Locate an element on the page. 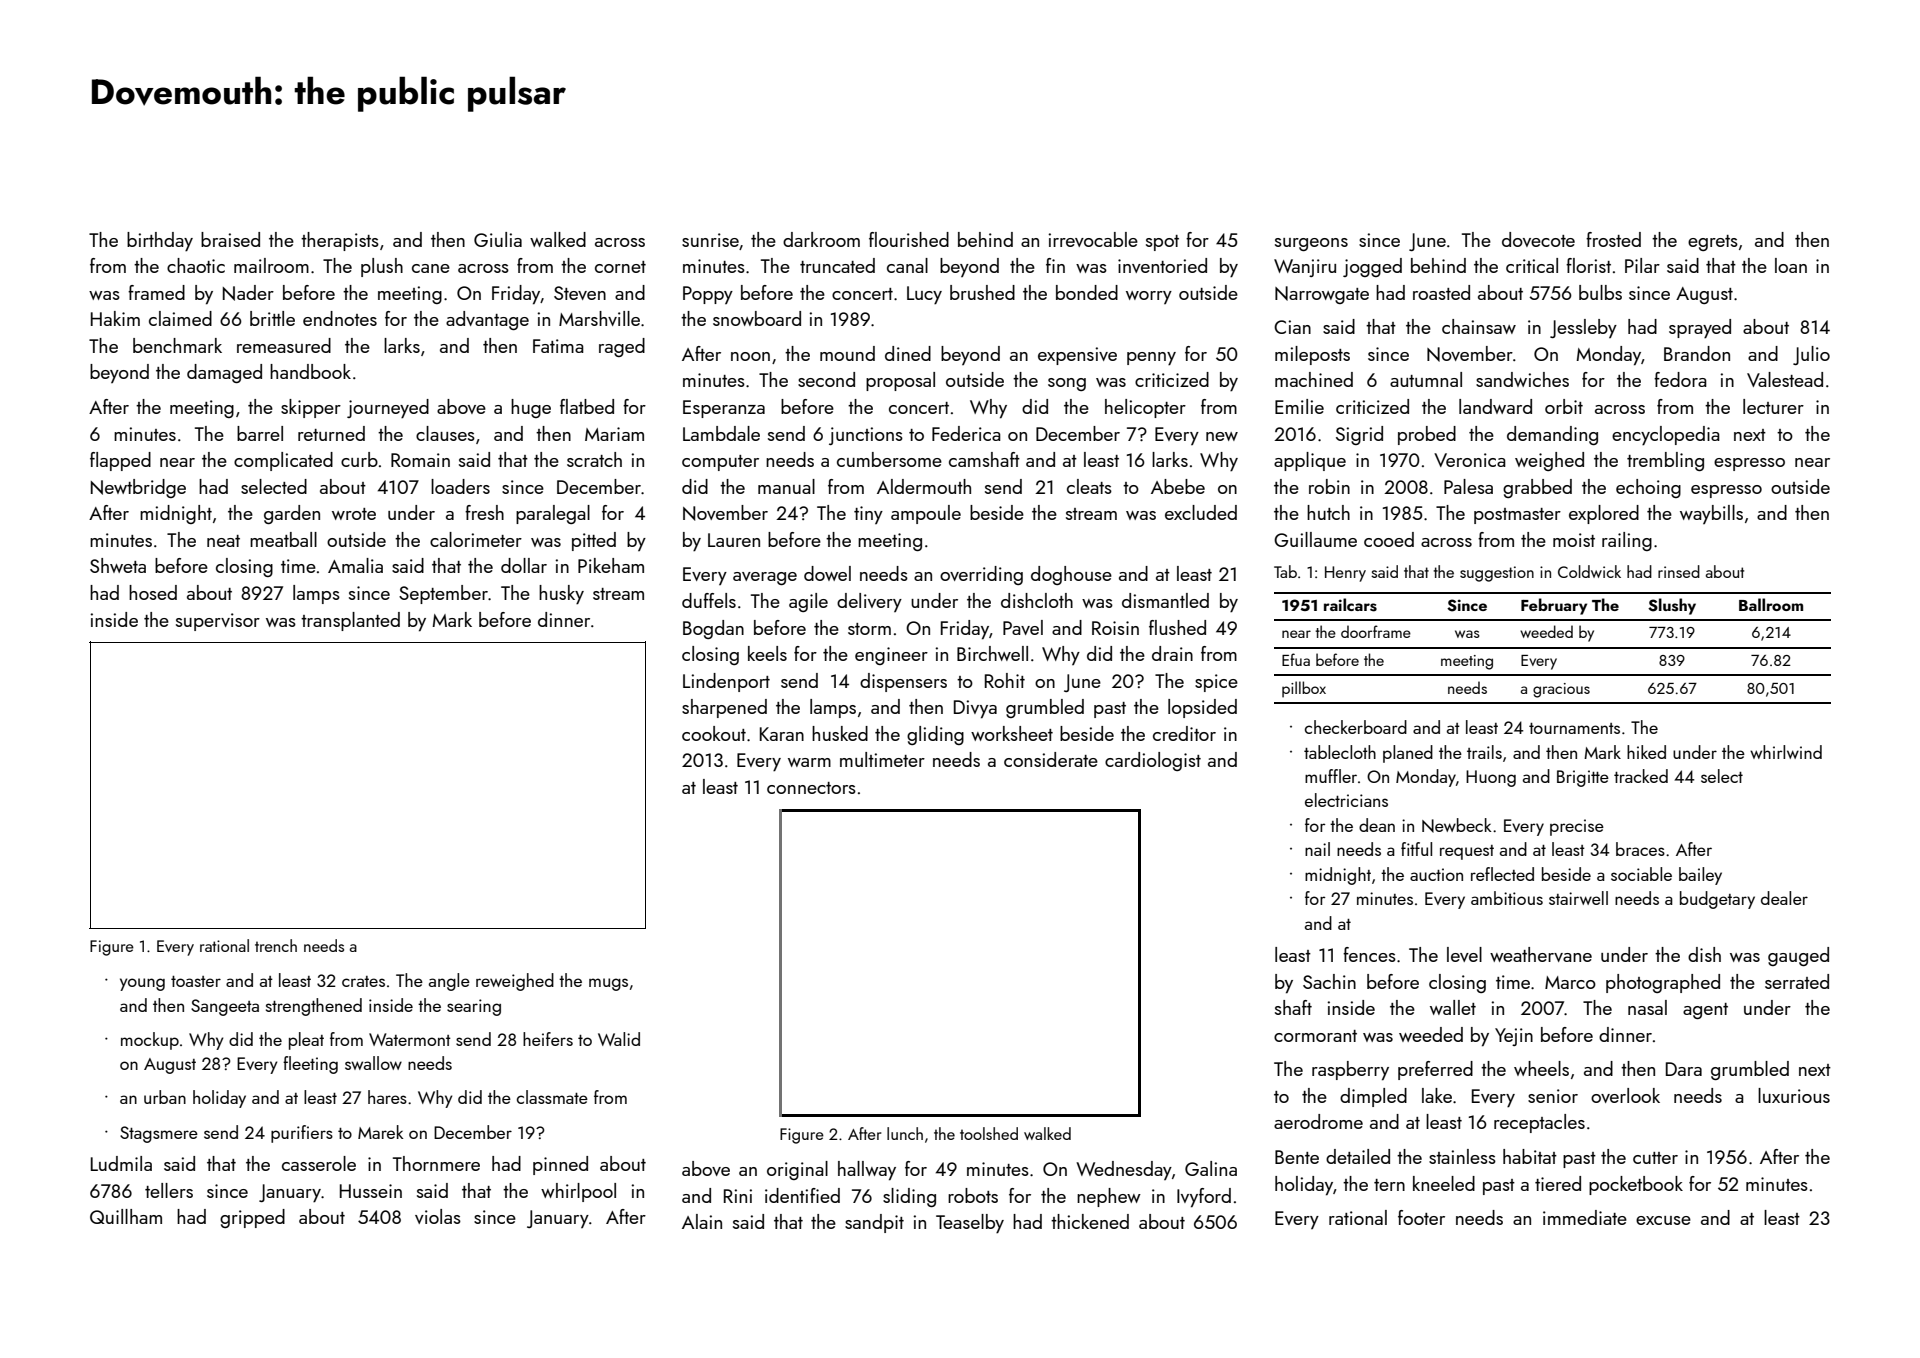  cleats is located at coordinates (1089, 486).
